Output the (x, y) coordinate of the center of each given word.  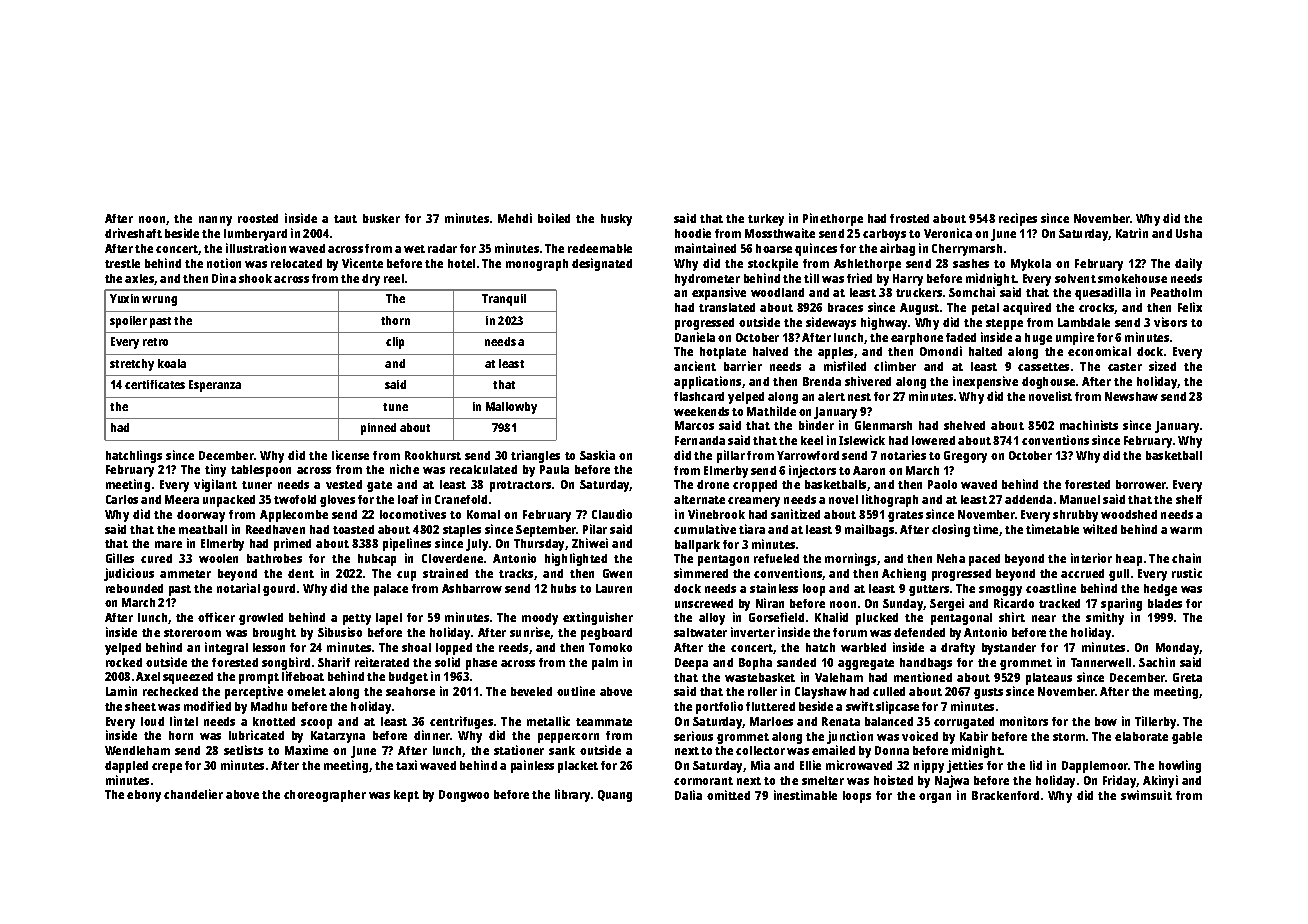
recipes (1018, 219)
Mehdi (515, 218)
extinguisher (598, 618)
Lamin (121, 691)
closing (951, 530)
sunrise (530, 633)
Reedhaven (275, 529)
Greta (1187, 677)
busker (381, 218)
